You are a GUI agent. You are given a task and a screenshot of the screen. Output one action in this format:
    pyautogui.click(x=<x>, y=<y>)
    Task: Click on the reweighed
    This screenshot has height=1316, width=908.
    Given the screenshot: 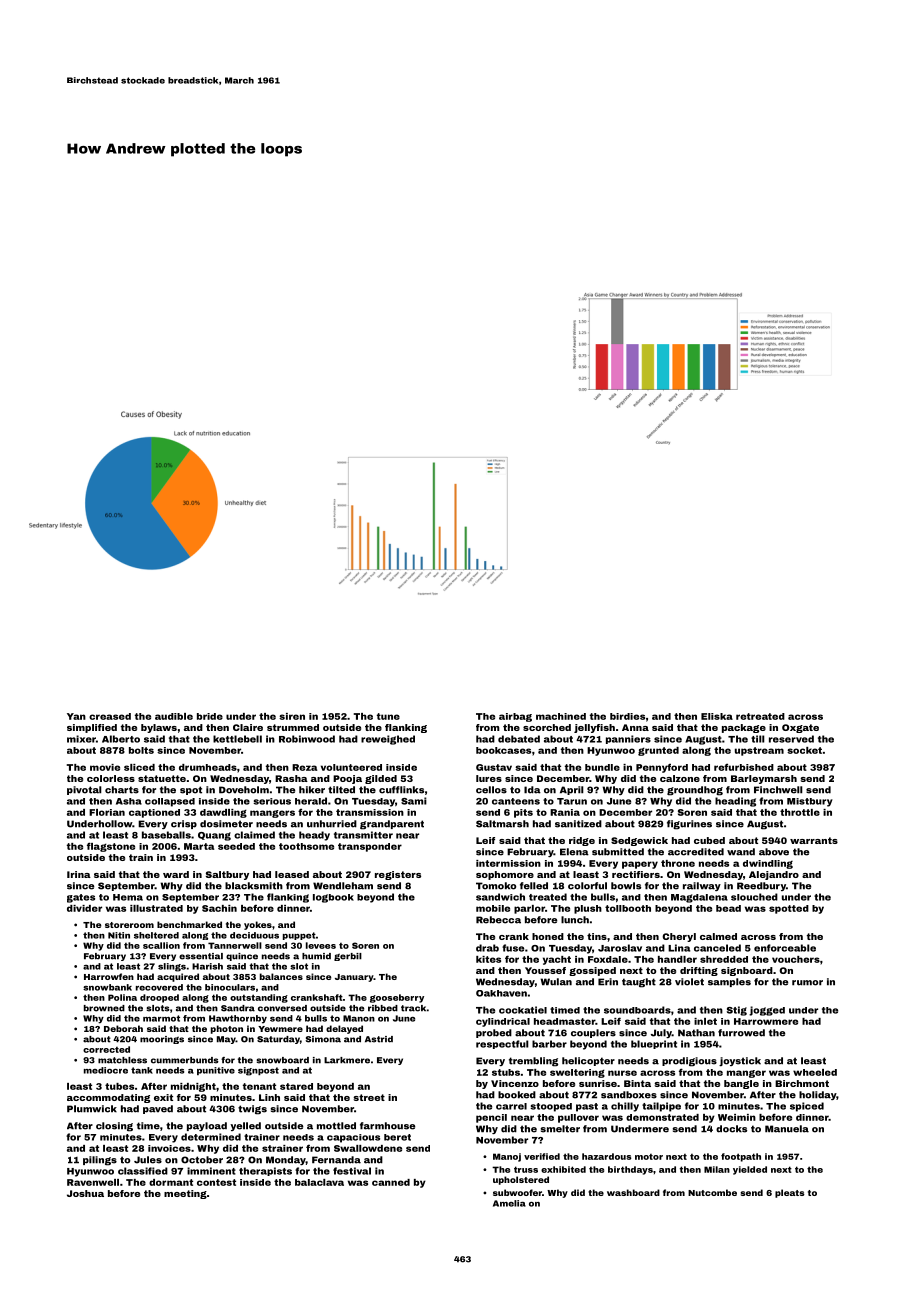 What is the action you would take?
    pyautogui.click(x=388, y=740)
